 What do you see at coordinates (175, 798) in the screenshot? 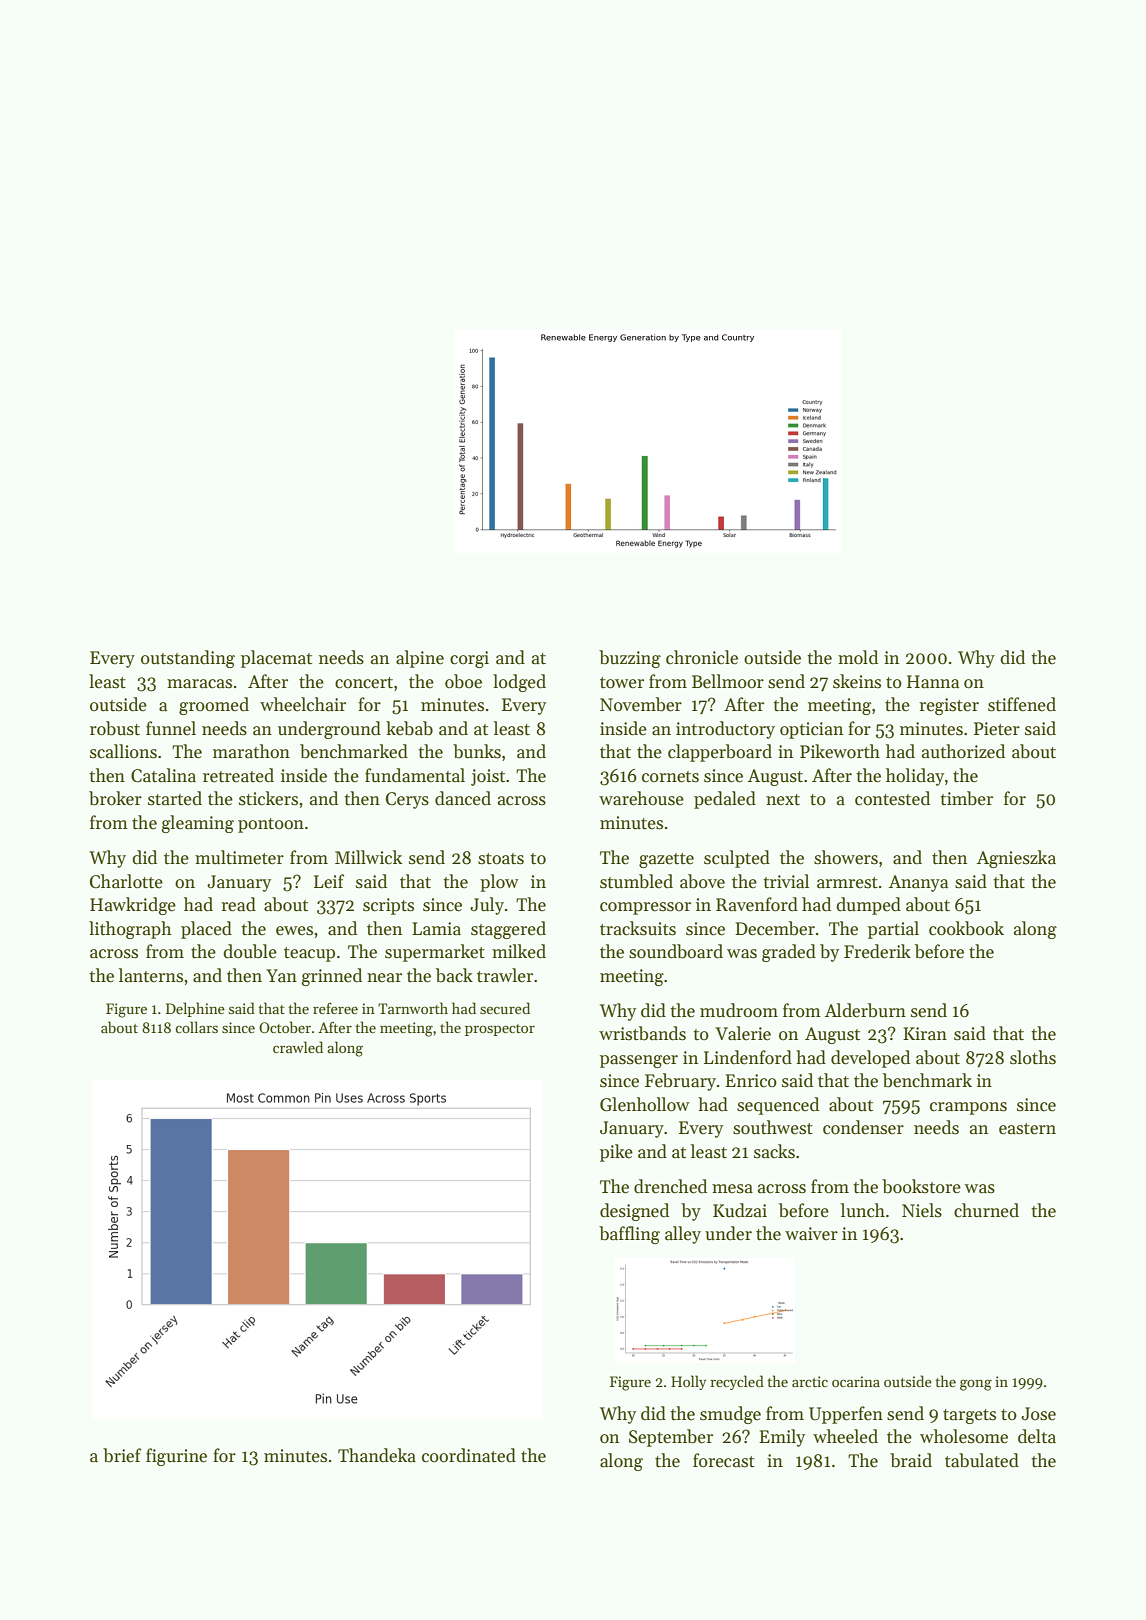
I see `started` at bounding box center [175, 798].
